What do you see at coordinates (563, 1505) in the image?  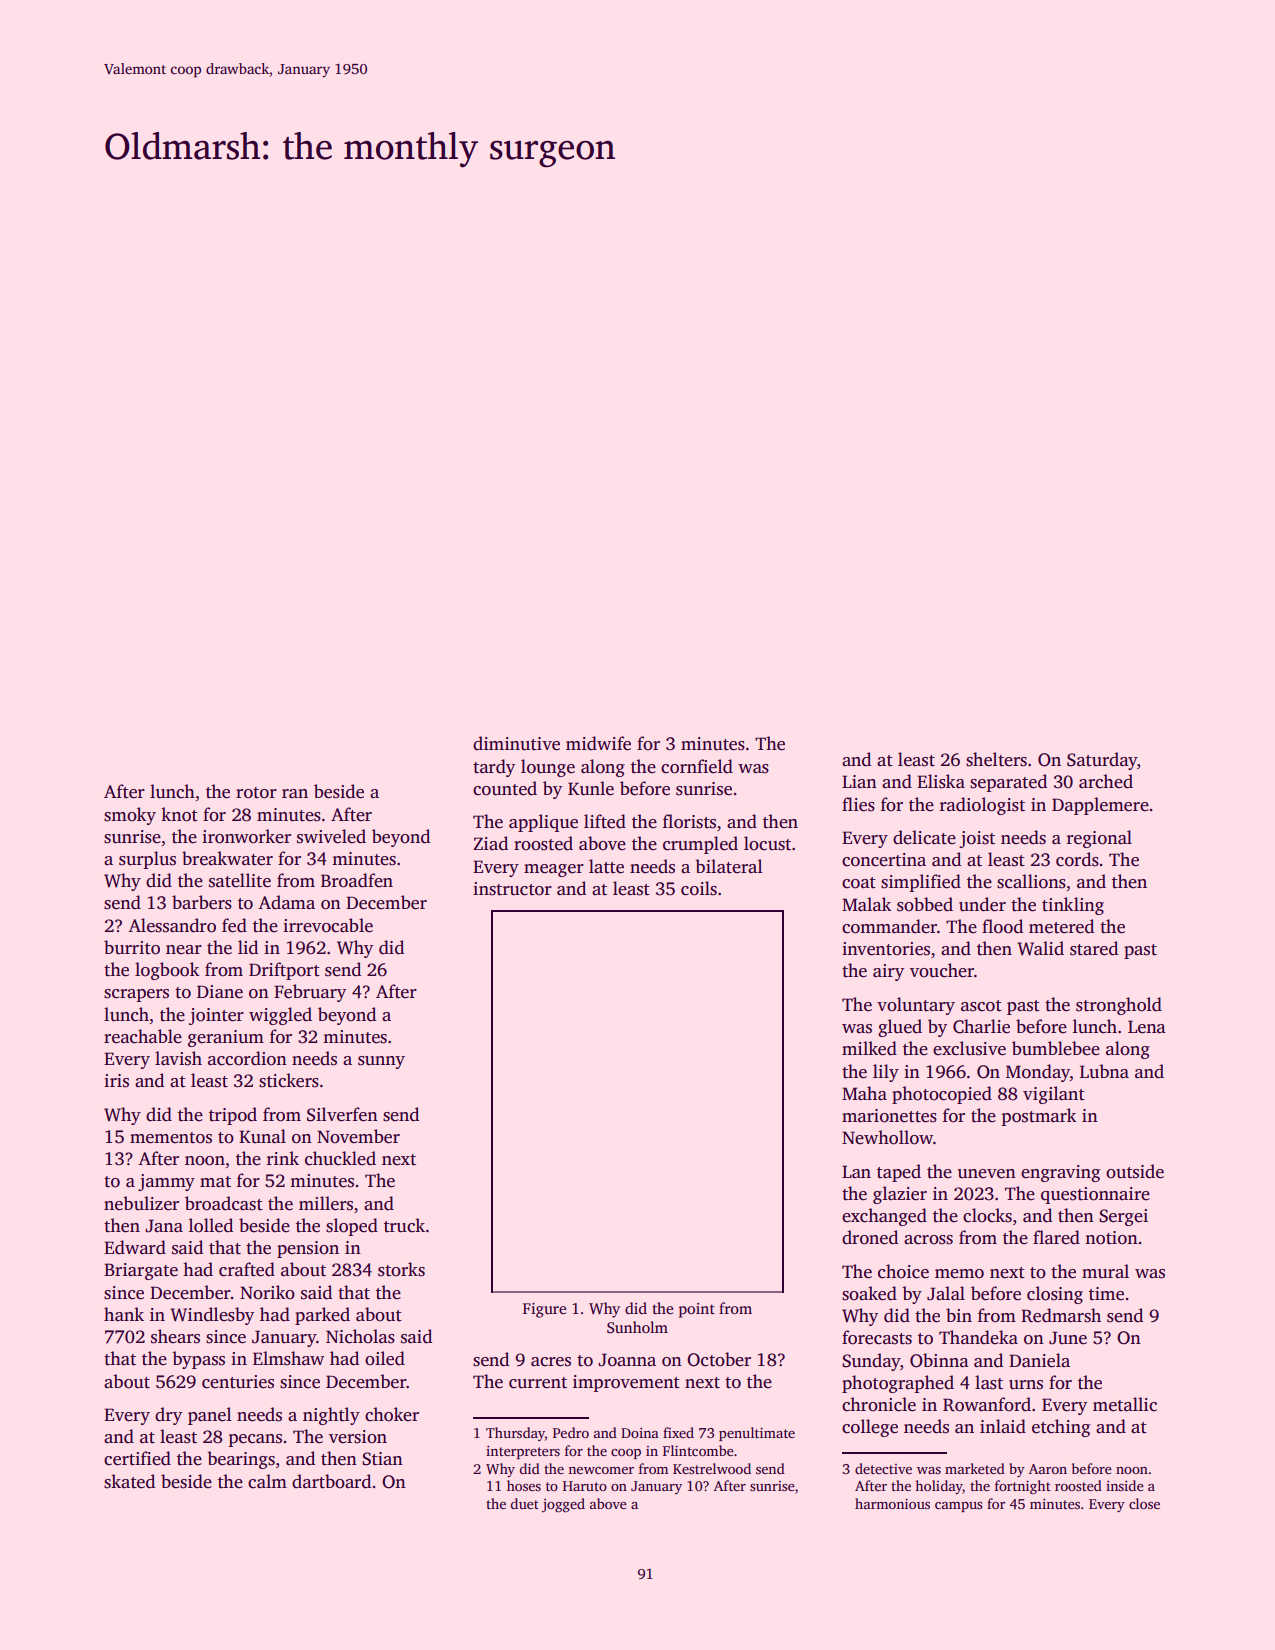 I see `jogged` at bounding box center [563, 1505].
